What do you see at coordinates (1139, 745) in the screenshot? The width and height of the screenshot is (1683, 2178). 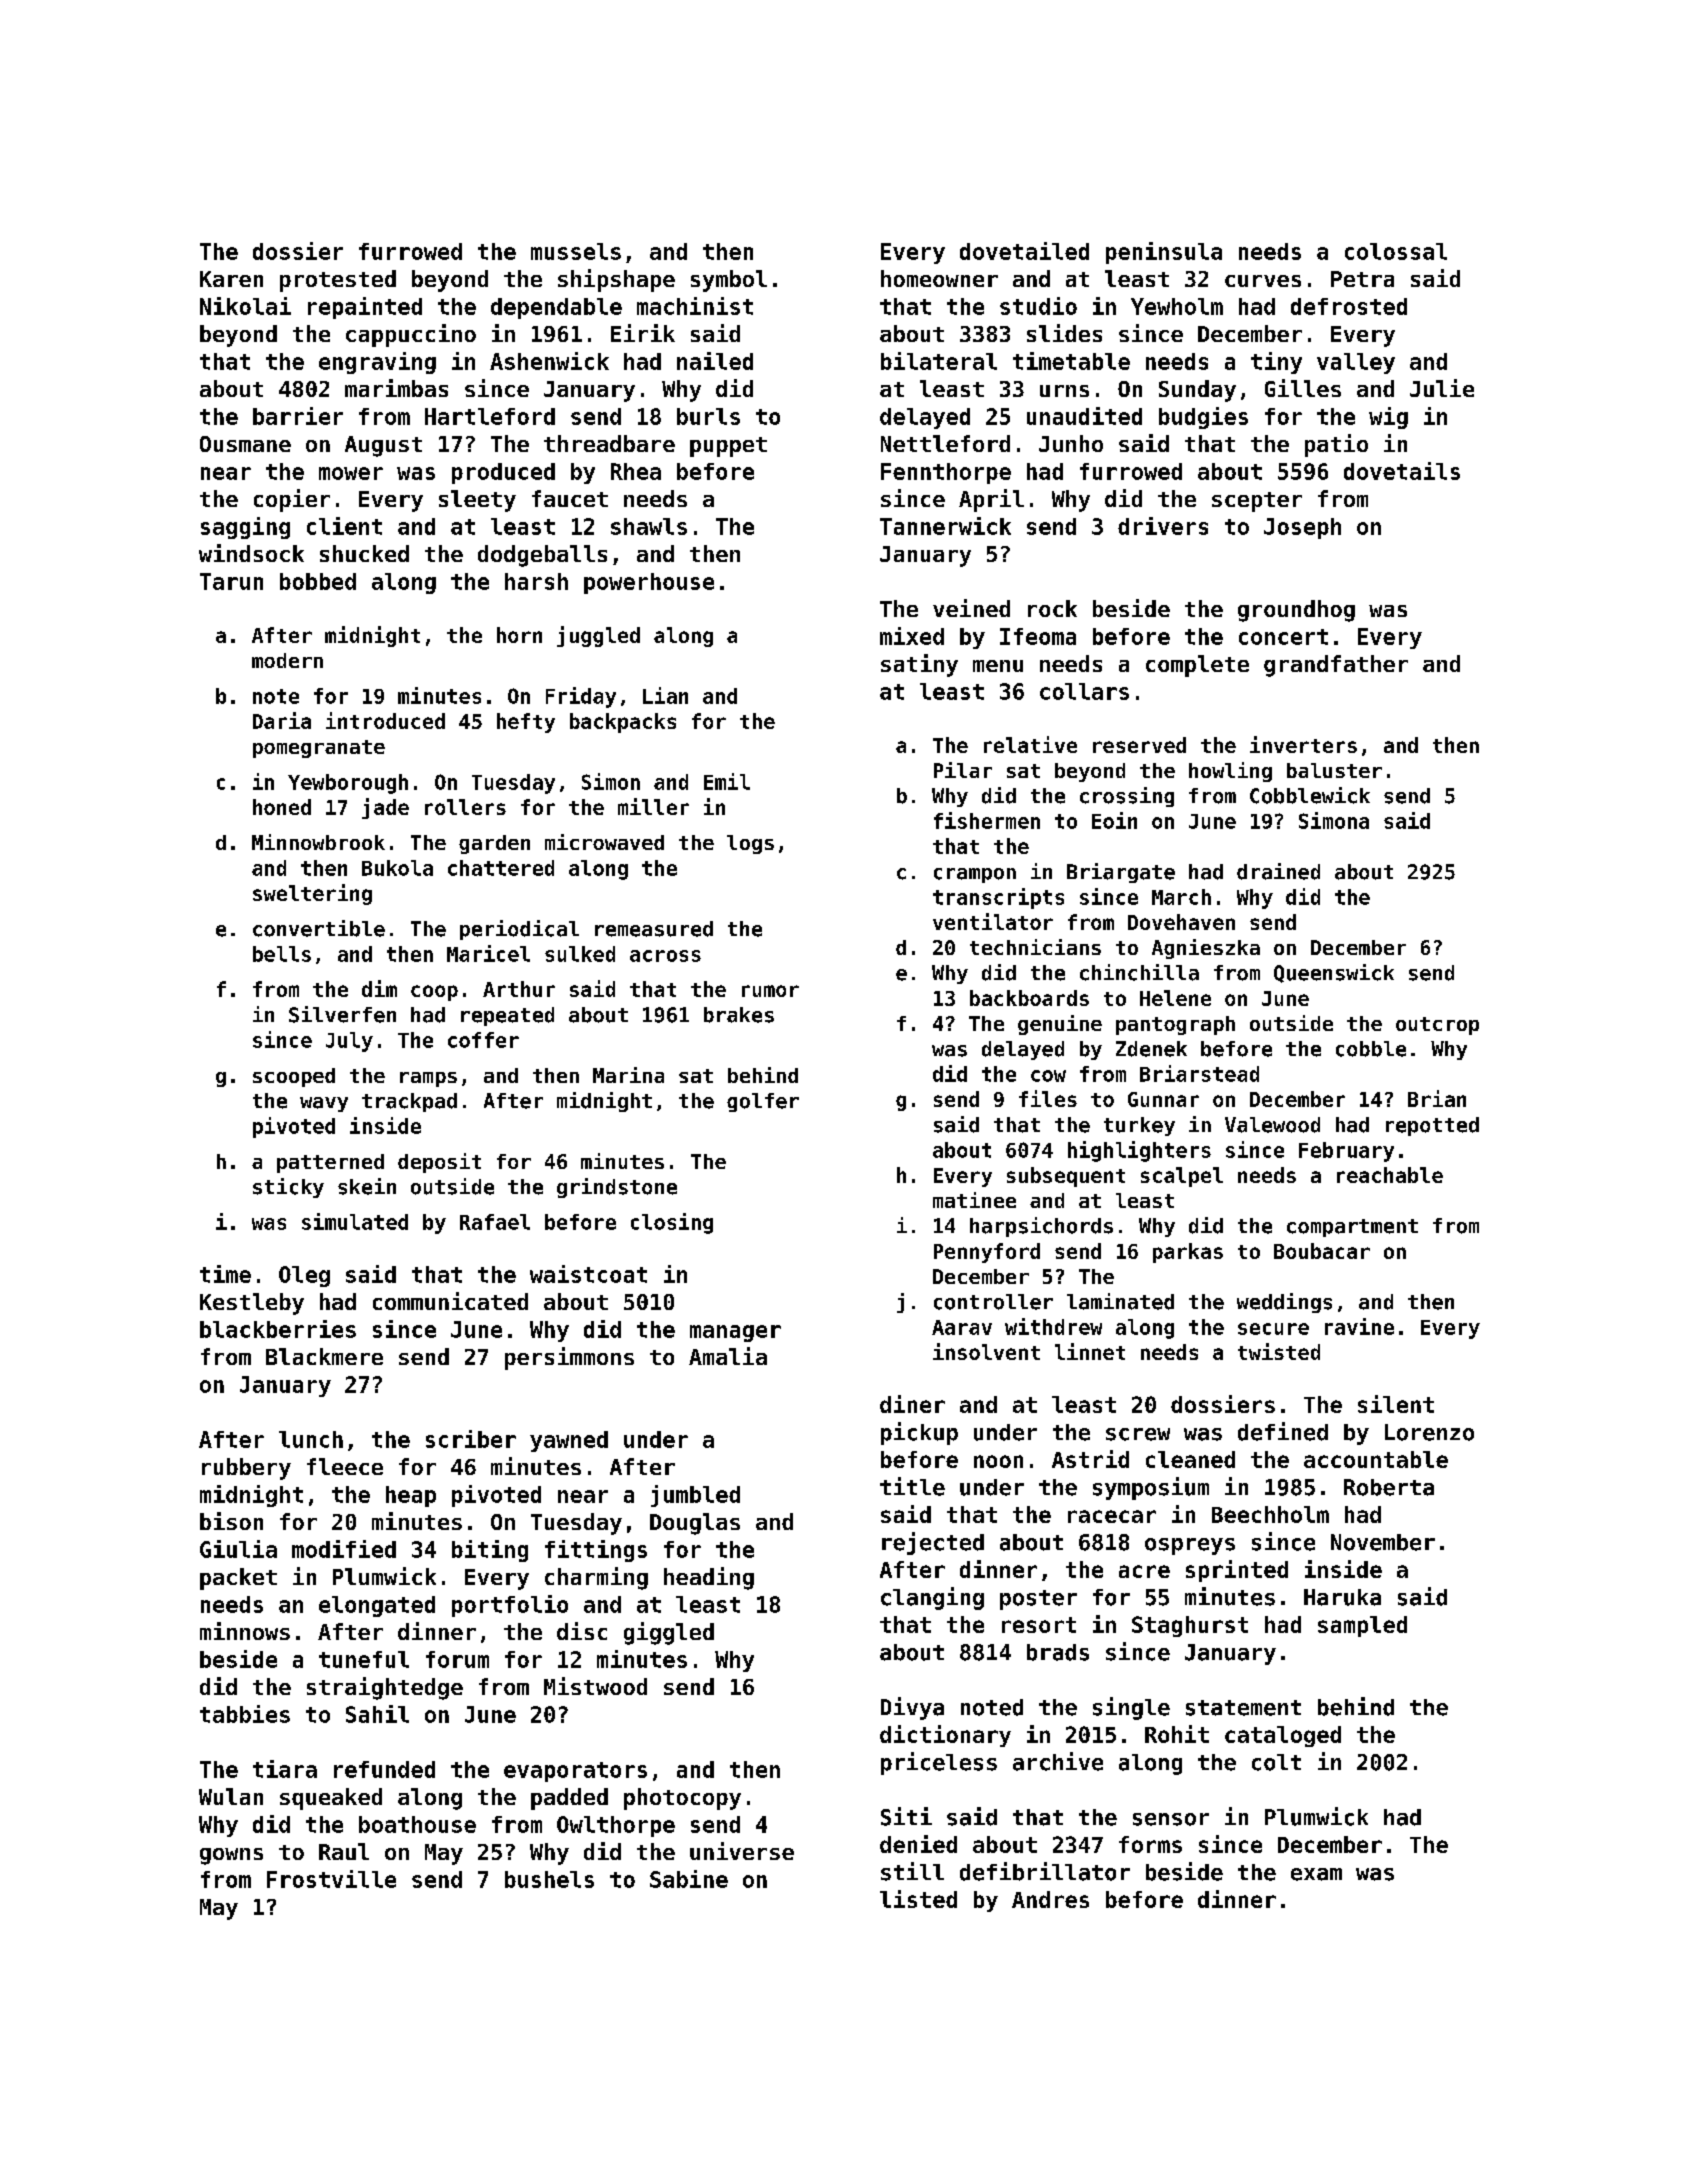 I see `reserved` at bounding box center [1139, 745].
